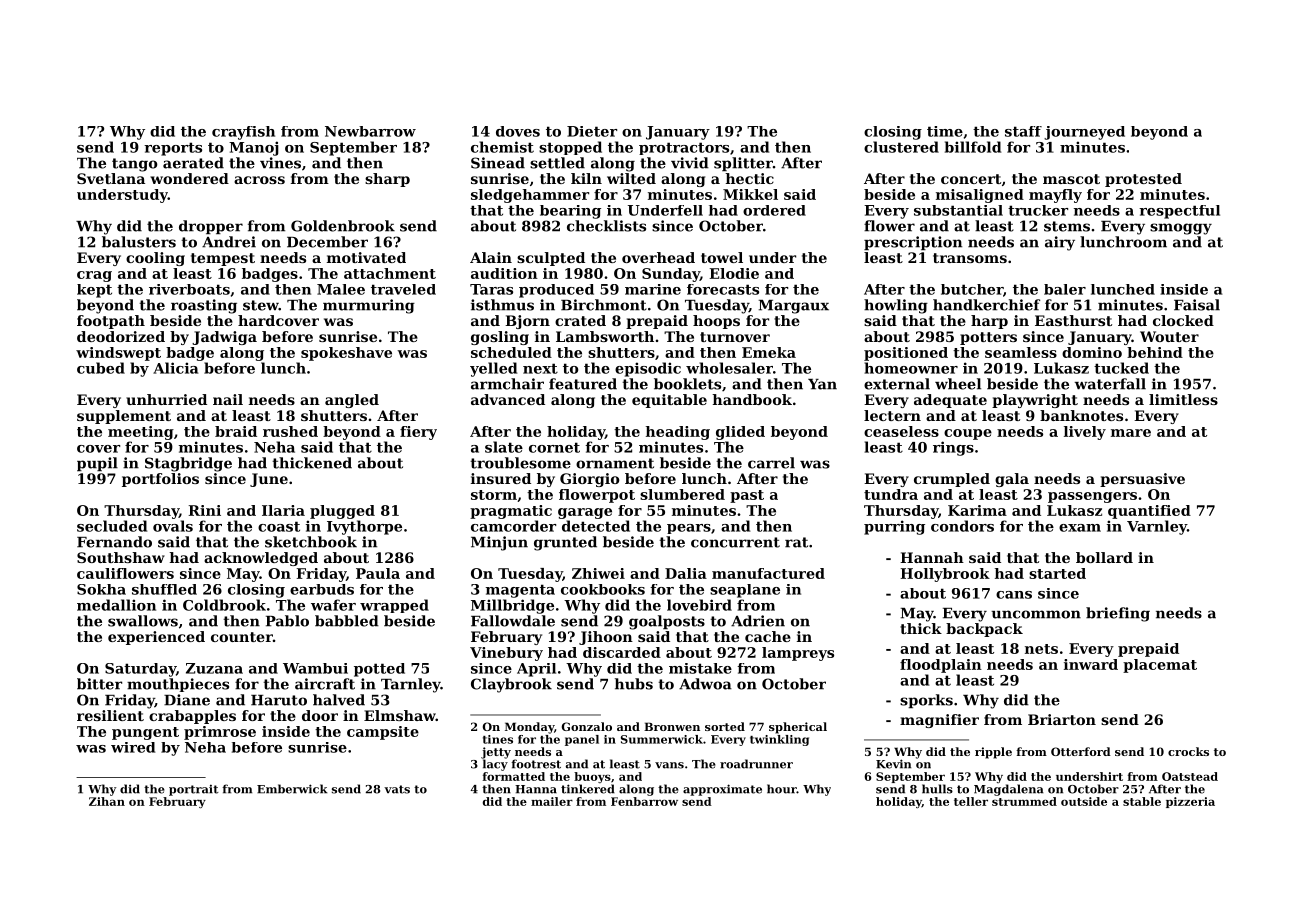 The width and height of the screenshot is (1308, 924). I want to click on vats, so click(397, 789).
